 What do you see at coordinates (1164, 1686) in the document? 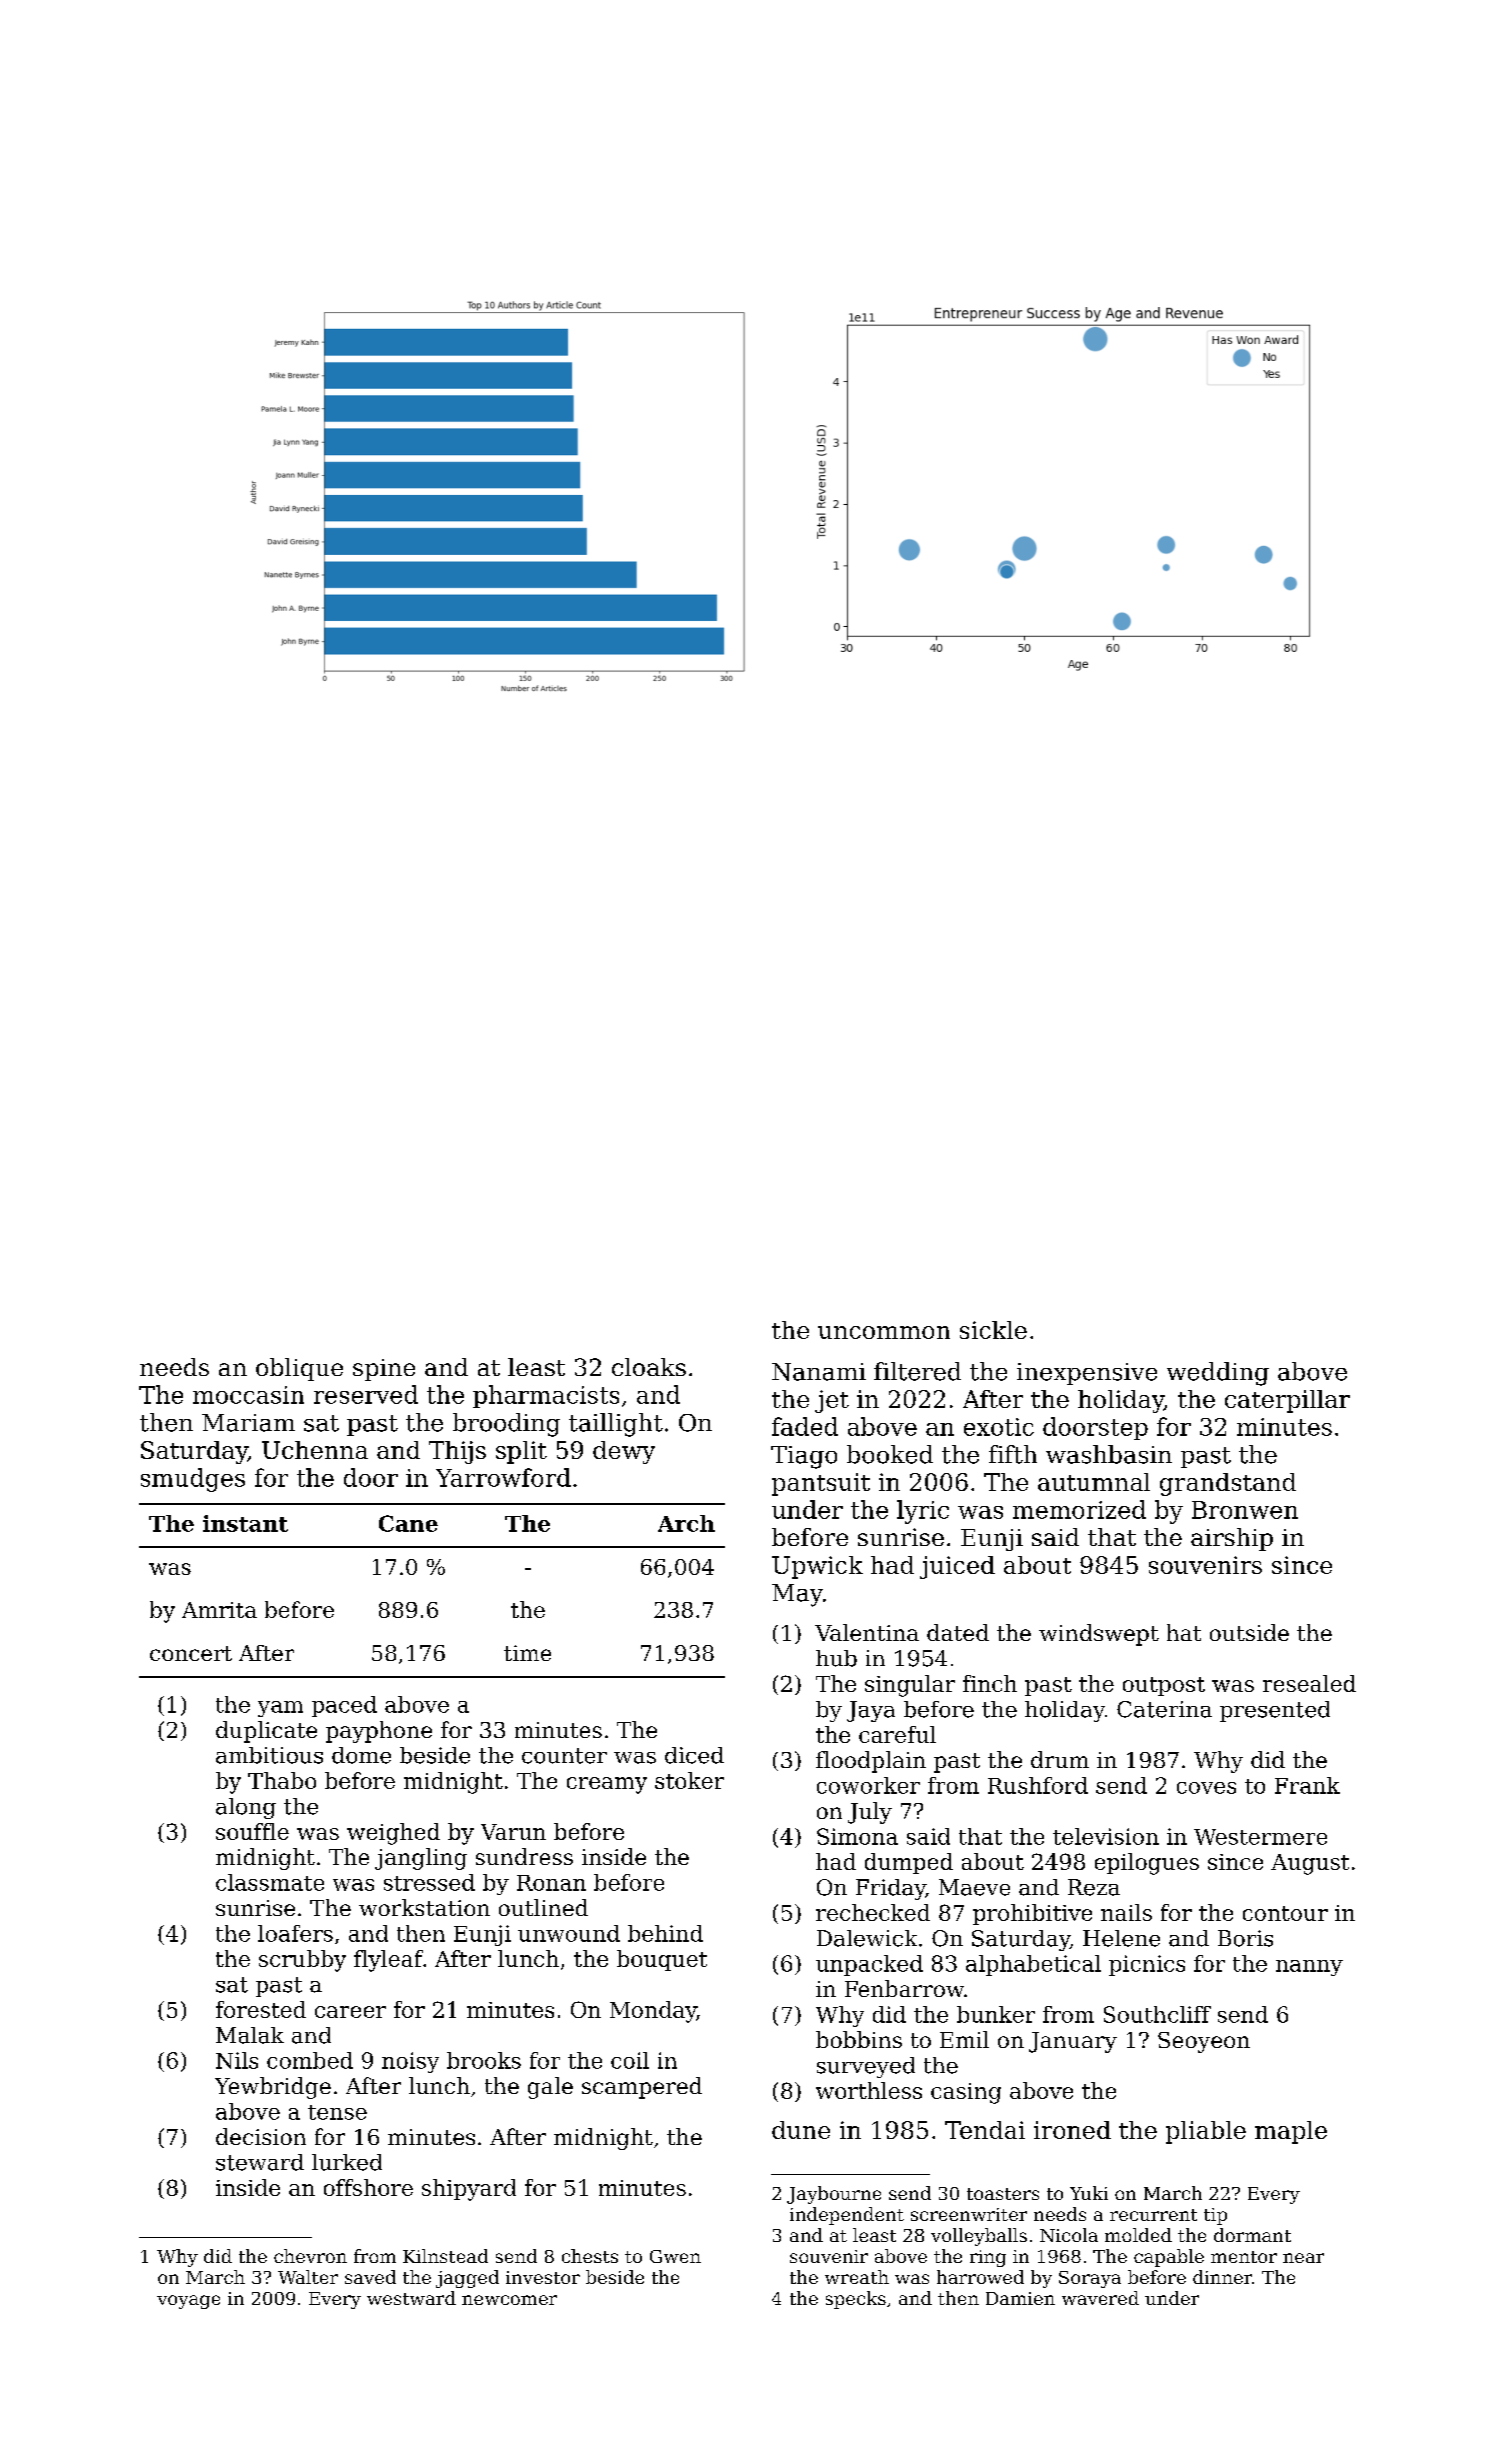
I see `outpost` at bounding box center [1164, 1686].
